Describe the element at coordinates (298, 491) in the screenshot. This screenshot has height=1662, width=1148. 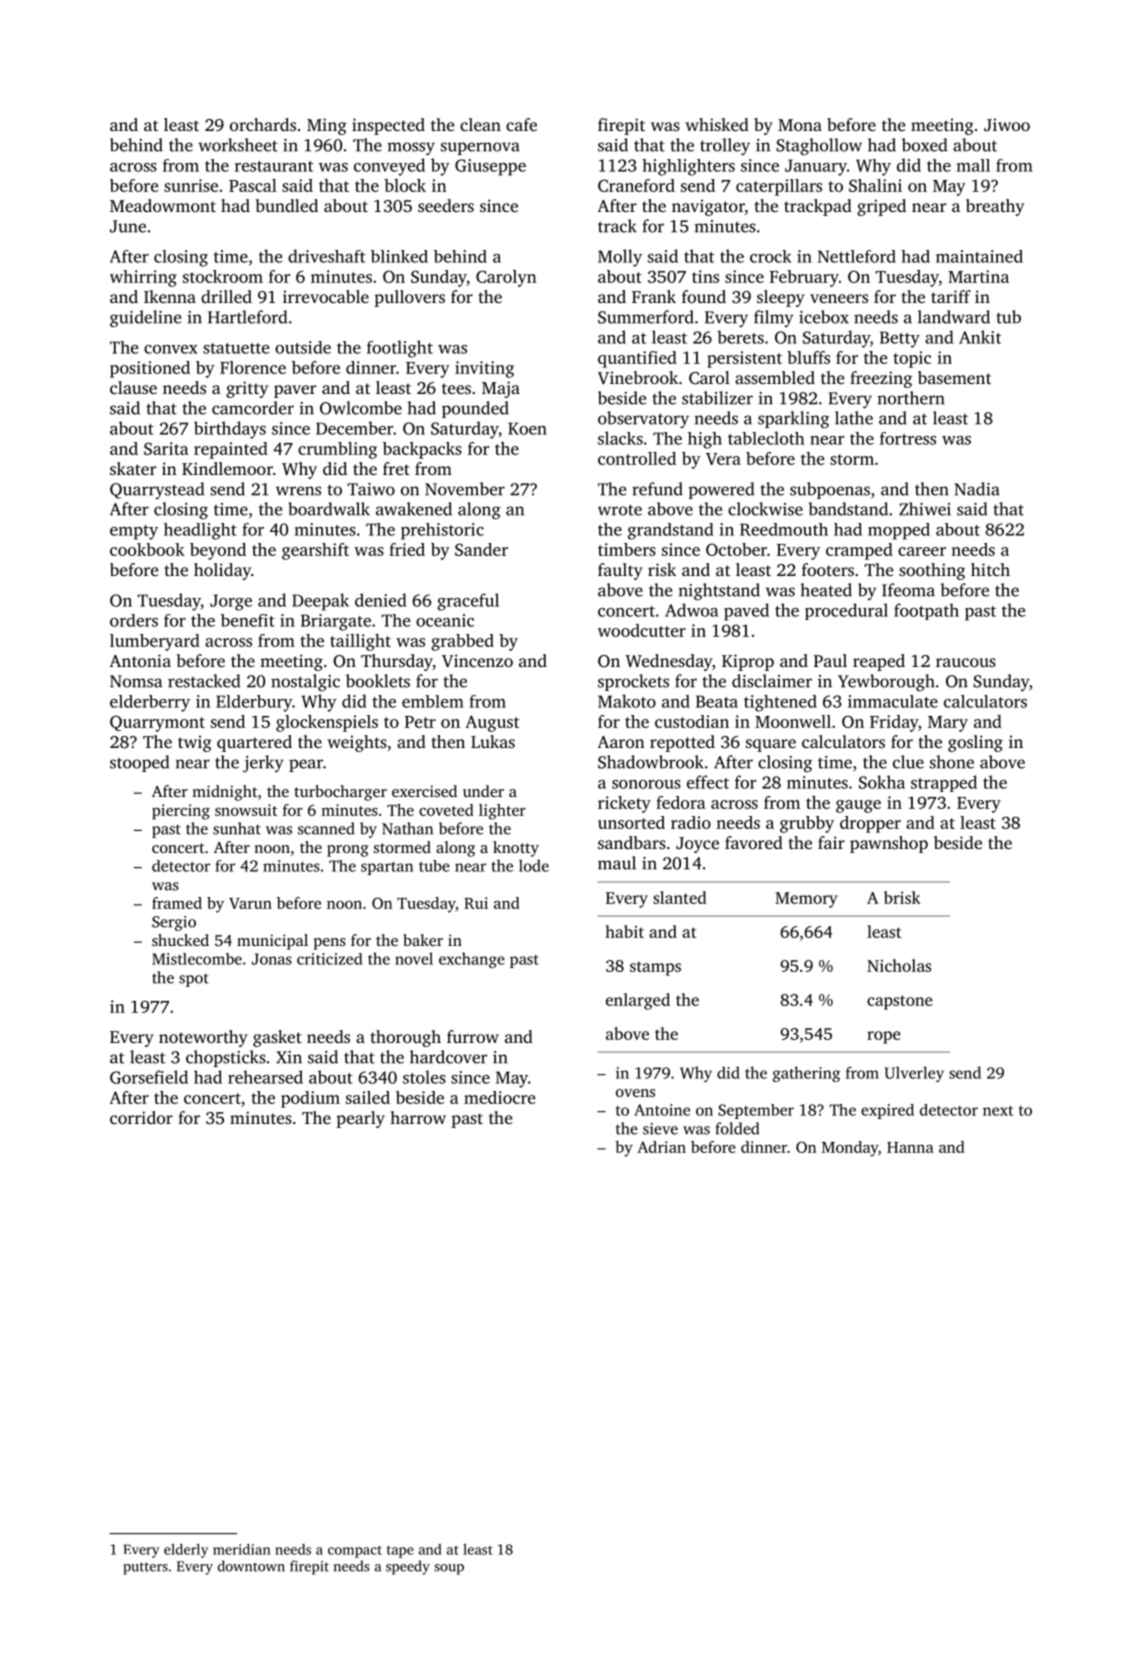
I see `wrens` at that location.
